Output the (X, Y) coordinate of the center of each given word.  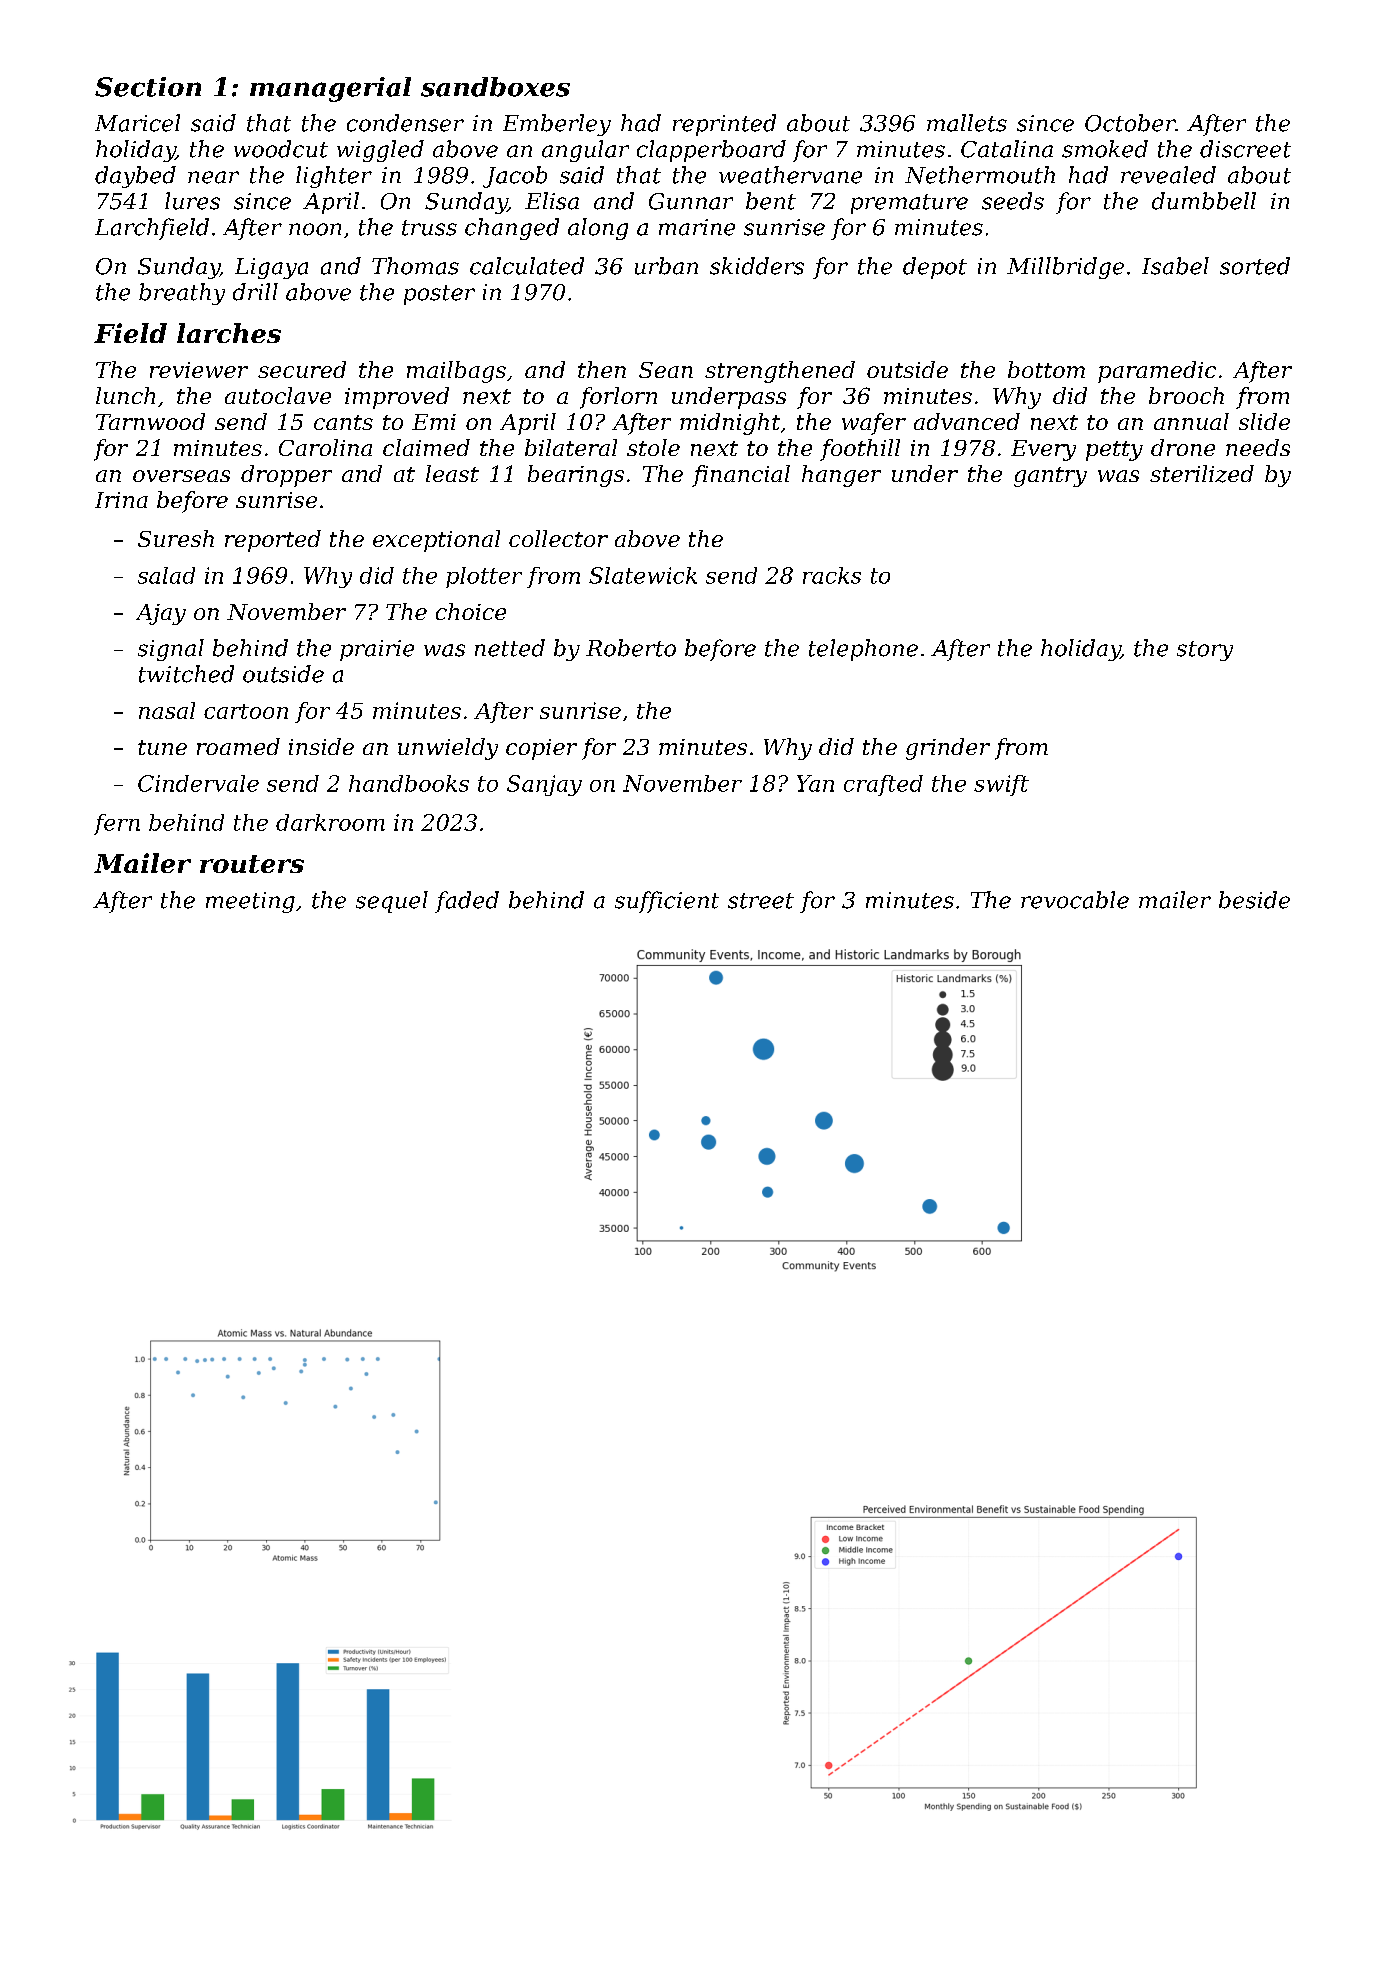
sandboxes (495, 87)
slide (1264, 421)
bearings (576, 476)
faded (467, 902)
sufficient (667, 902)
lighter (334, 177)
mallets (967, 123)
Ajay (161, 614)
